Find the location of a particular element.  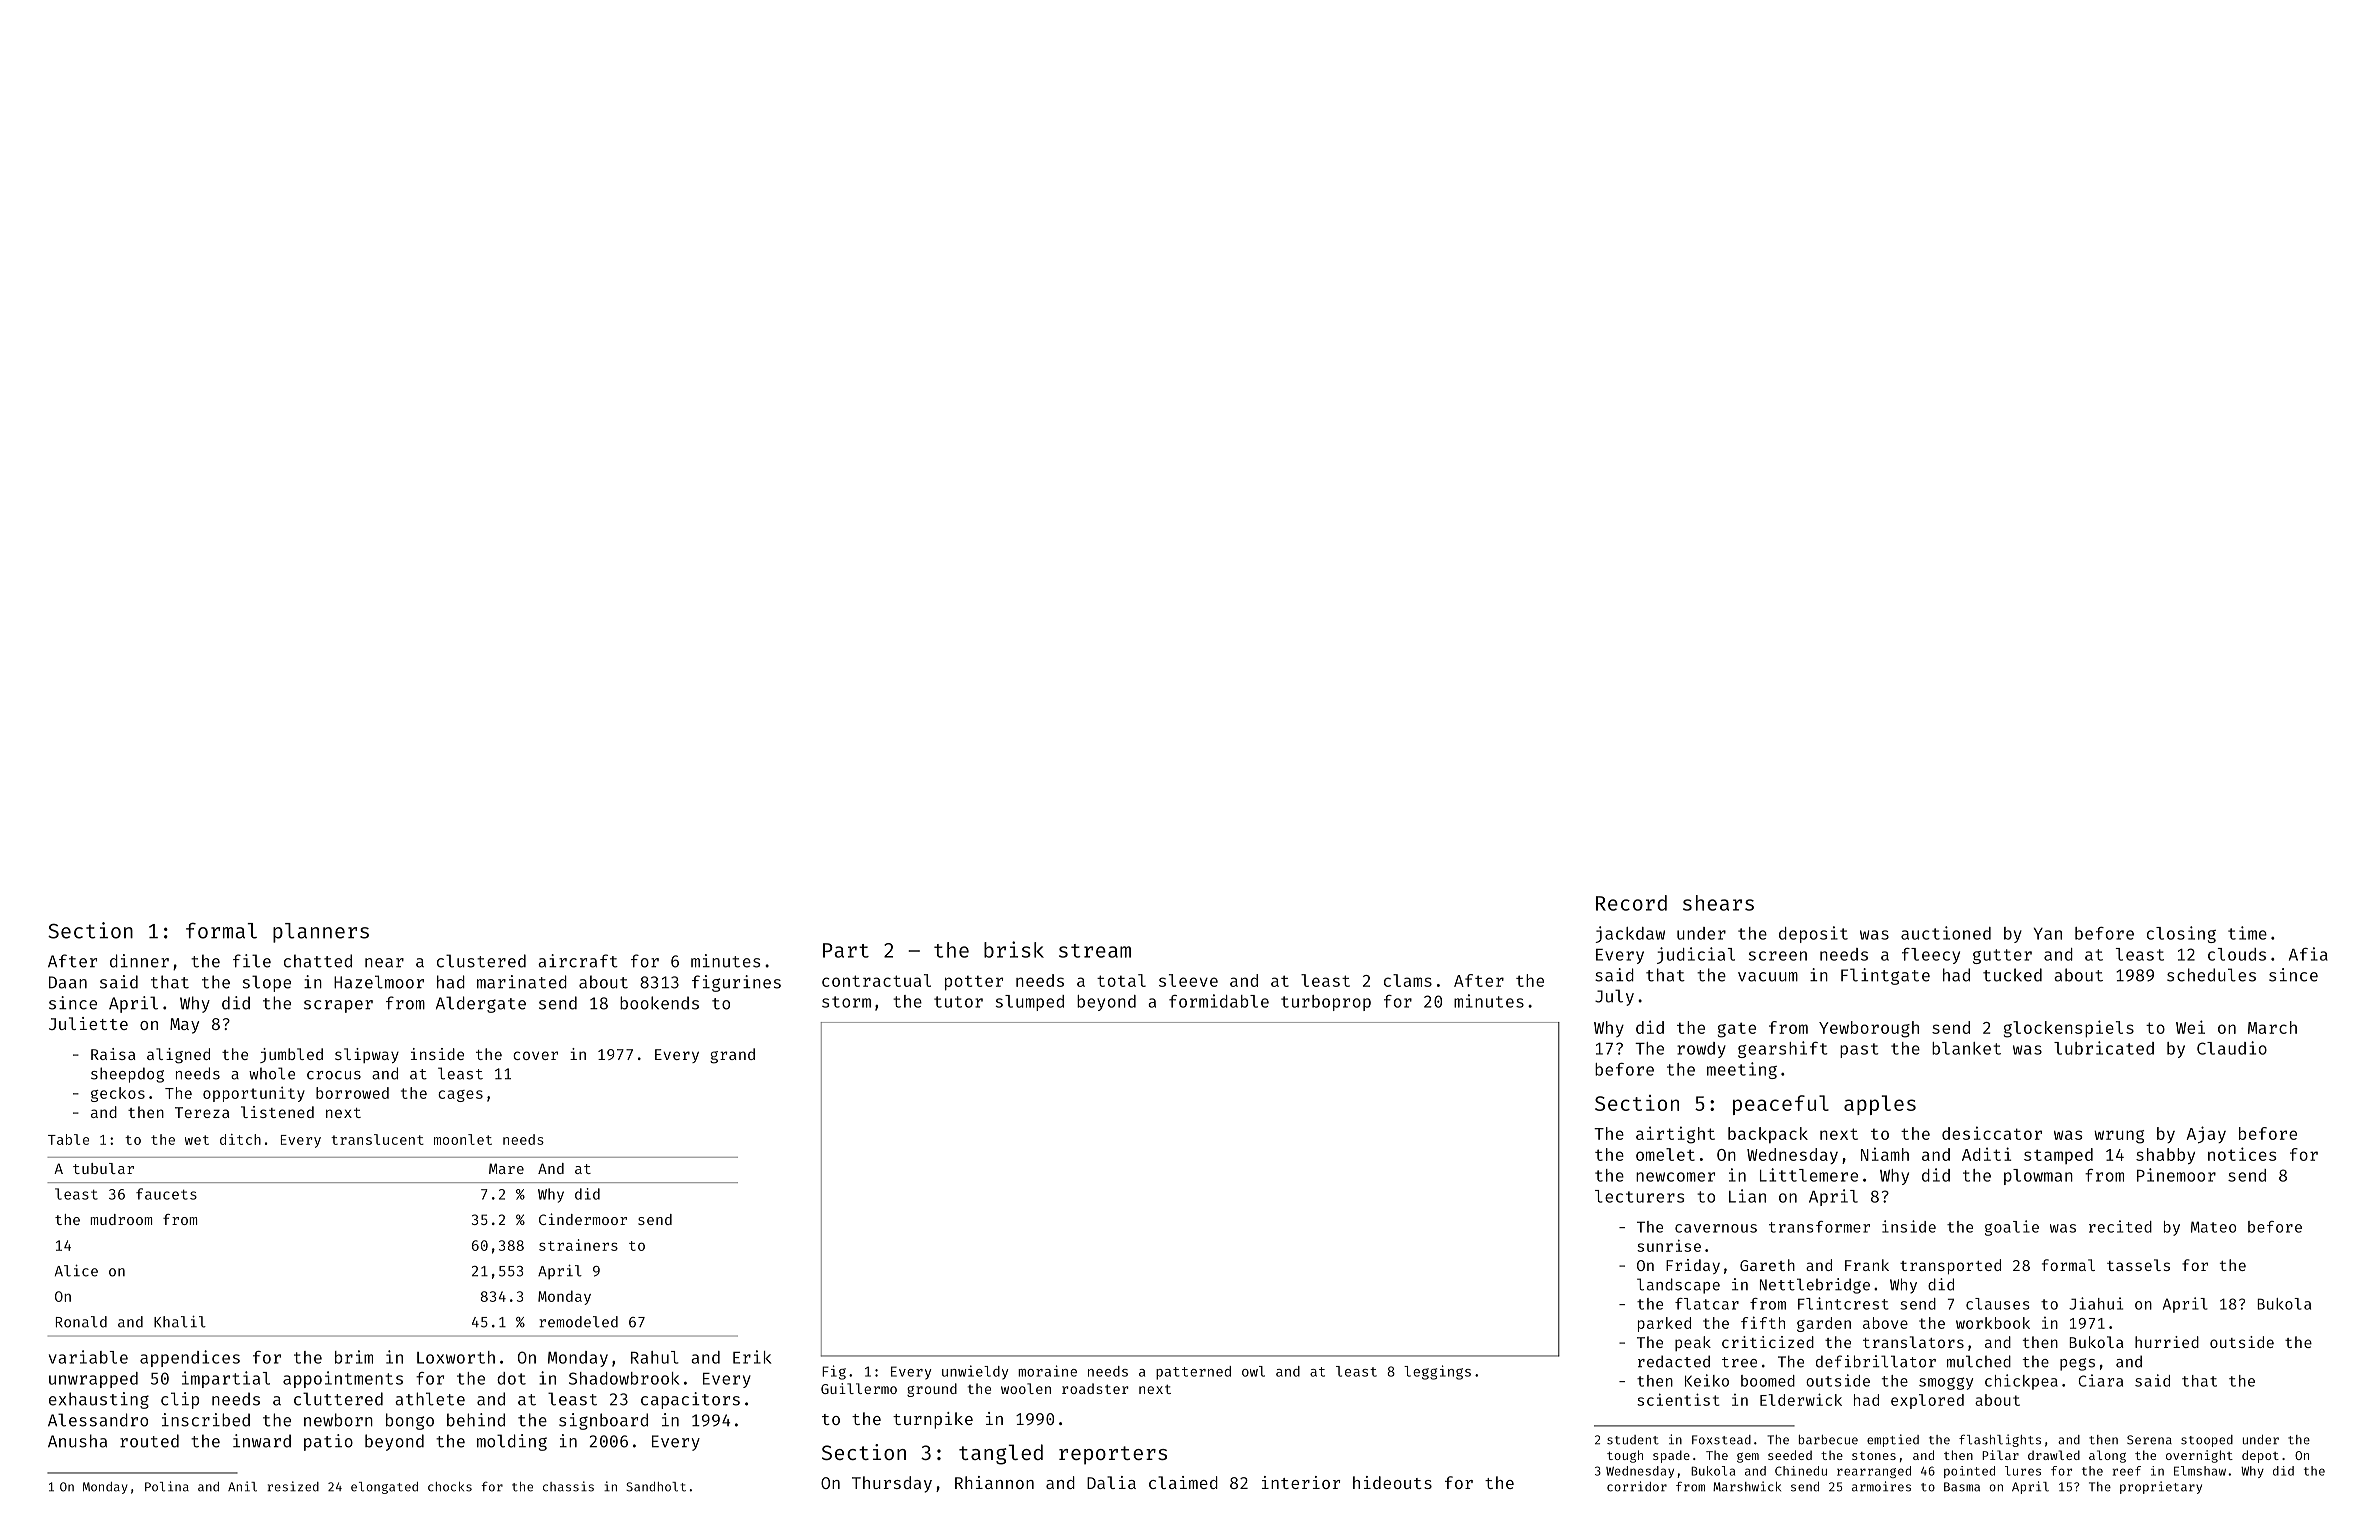

omelet is located at coordinates (1665, 1154).
